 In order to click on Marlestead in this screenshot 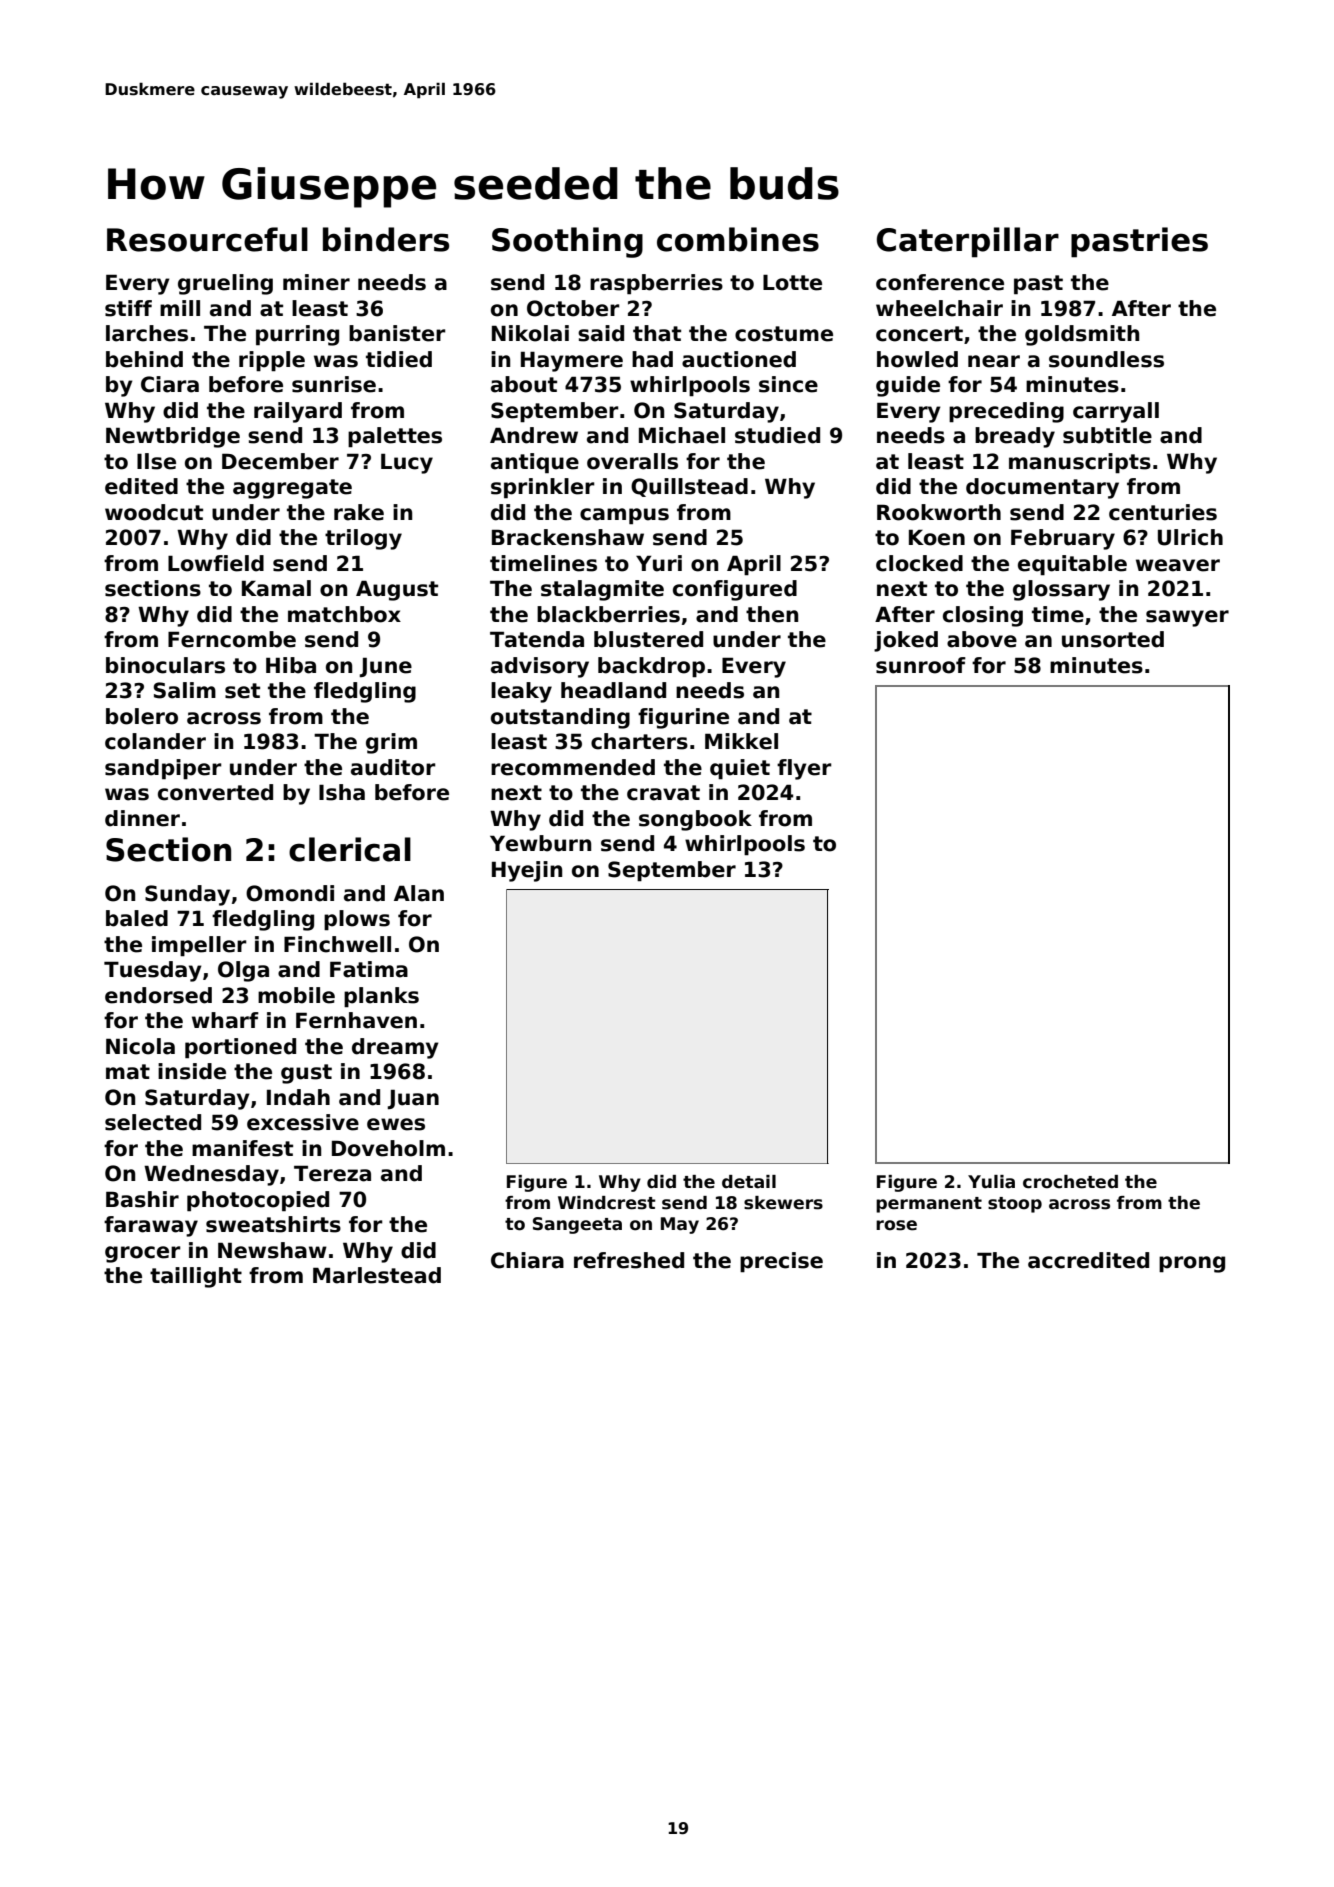, I will do `click(377, 1275)`.
